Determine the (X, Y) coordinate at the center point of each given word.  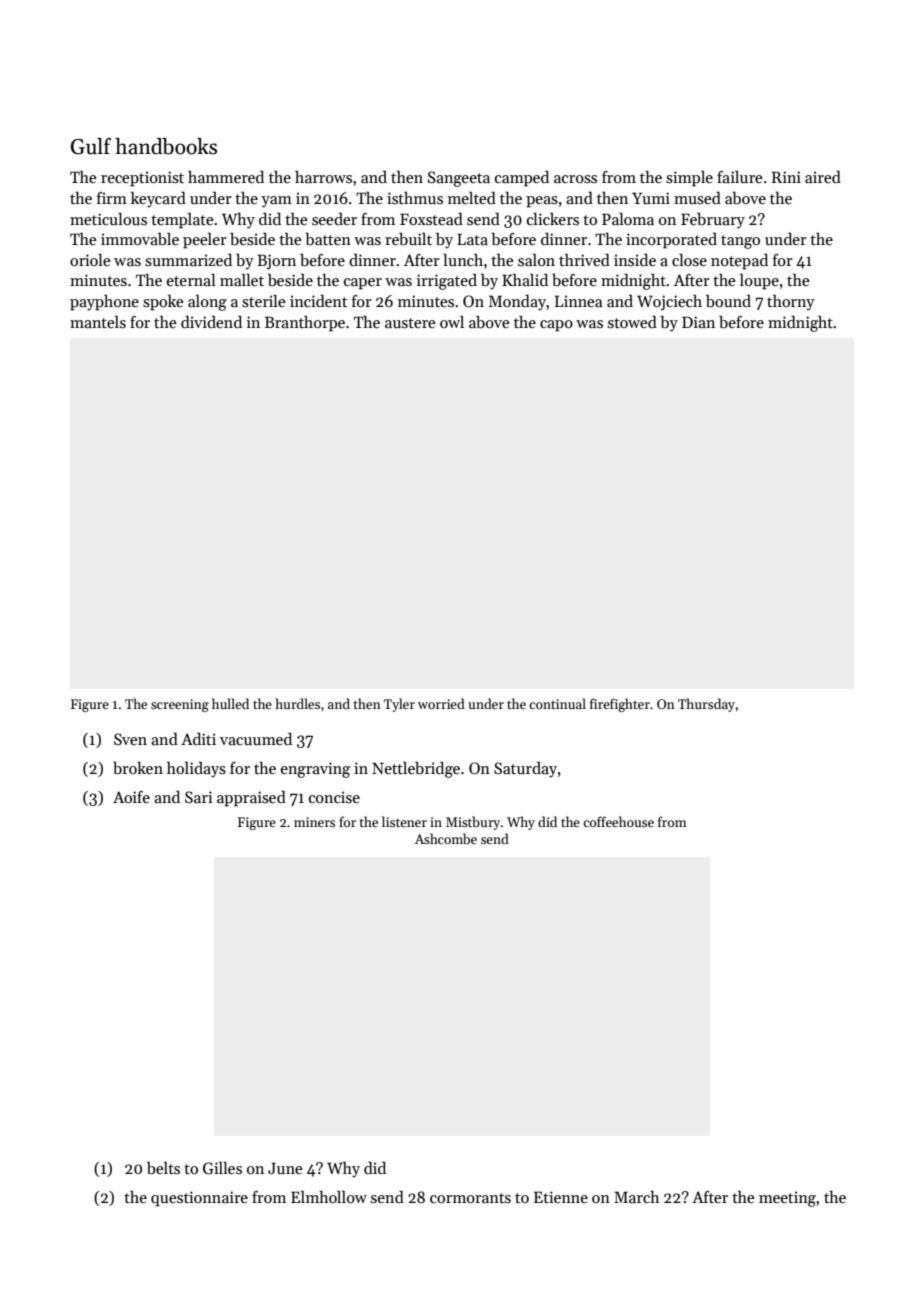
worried (441, 703)
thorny (791, 303)
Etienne (561, 1197)
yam (276, 202)
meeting (787, 1199)
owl (452, 322)
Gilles (222, 1168)
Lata (472, 239)
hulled (230, 703)
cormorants (470, 1198)
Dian (698, 322)
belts (163, 1168)
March (636, 1197)
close (689, 260)
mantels (98, 322)
